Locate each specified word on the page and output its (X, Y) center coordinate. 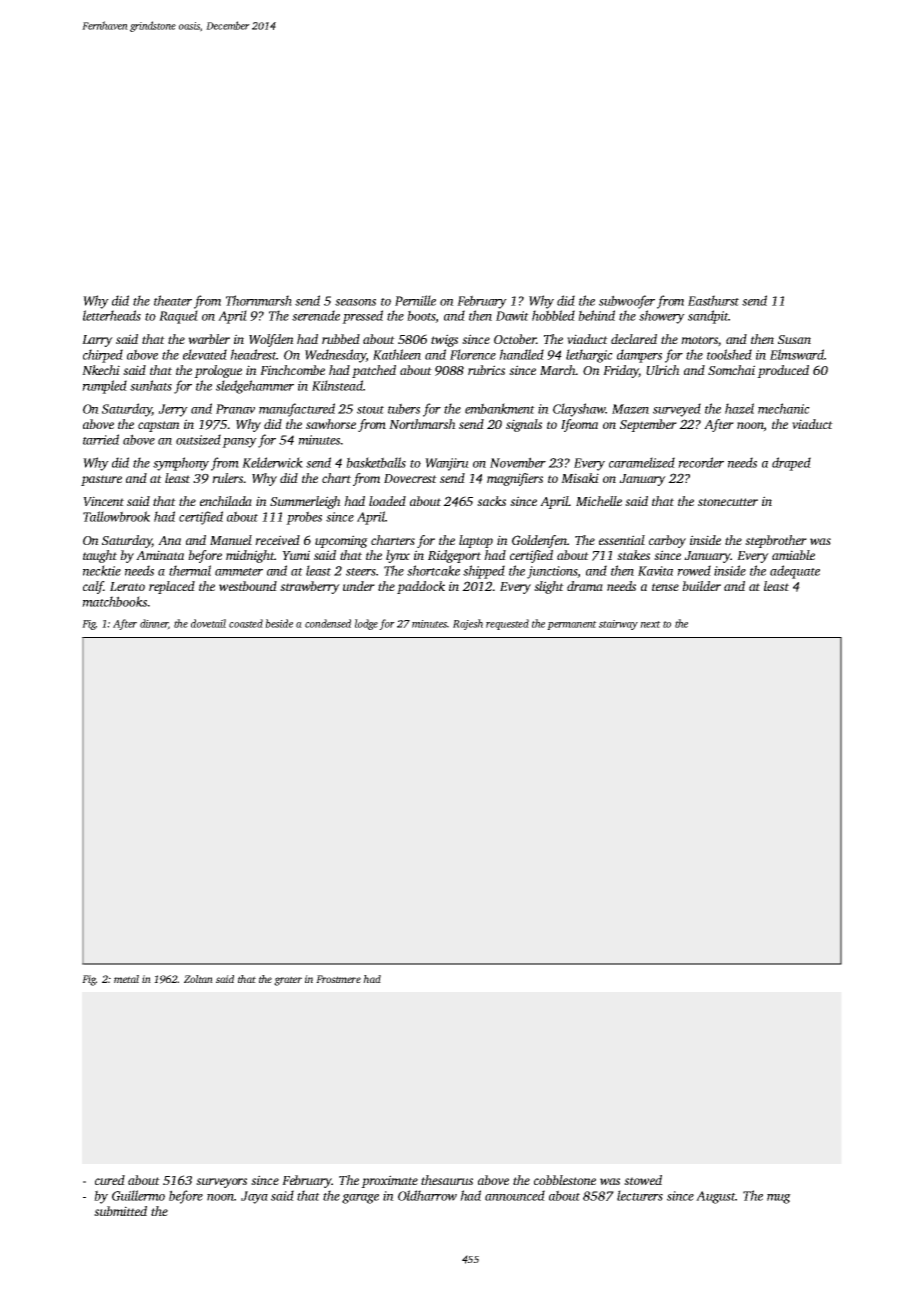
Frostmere (338, 979)
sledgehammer (255, 387)
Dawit (512, 316)
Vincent (103, 501)
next (650, 624)
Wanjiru (447, 464)
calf (93, 587)
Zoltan (198, 979)
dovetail (208, 623)
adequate (795, 572)
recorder (701, 462)
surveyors (221, 1183)
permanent (572, 625)
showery (662, 317)
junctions (552, 572)
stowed (643, 1180)
